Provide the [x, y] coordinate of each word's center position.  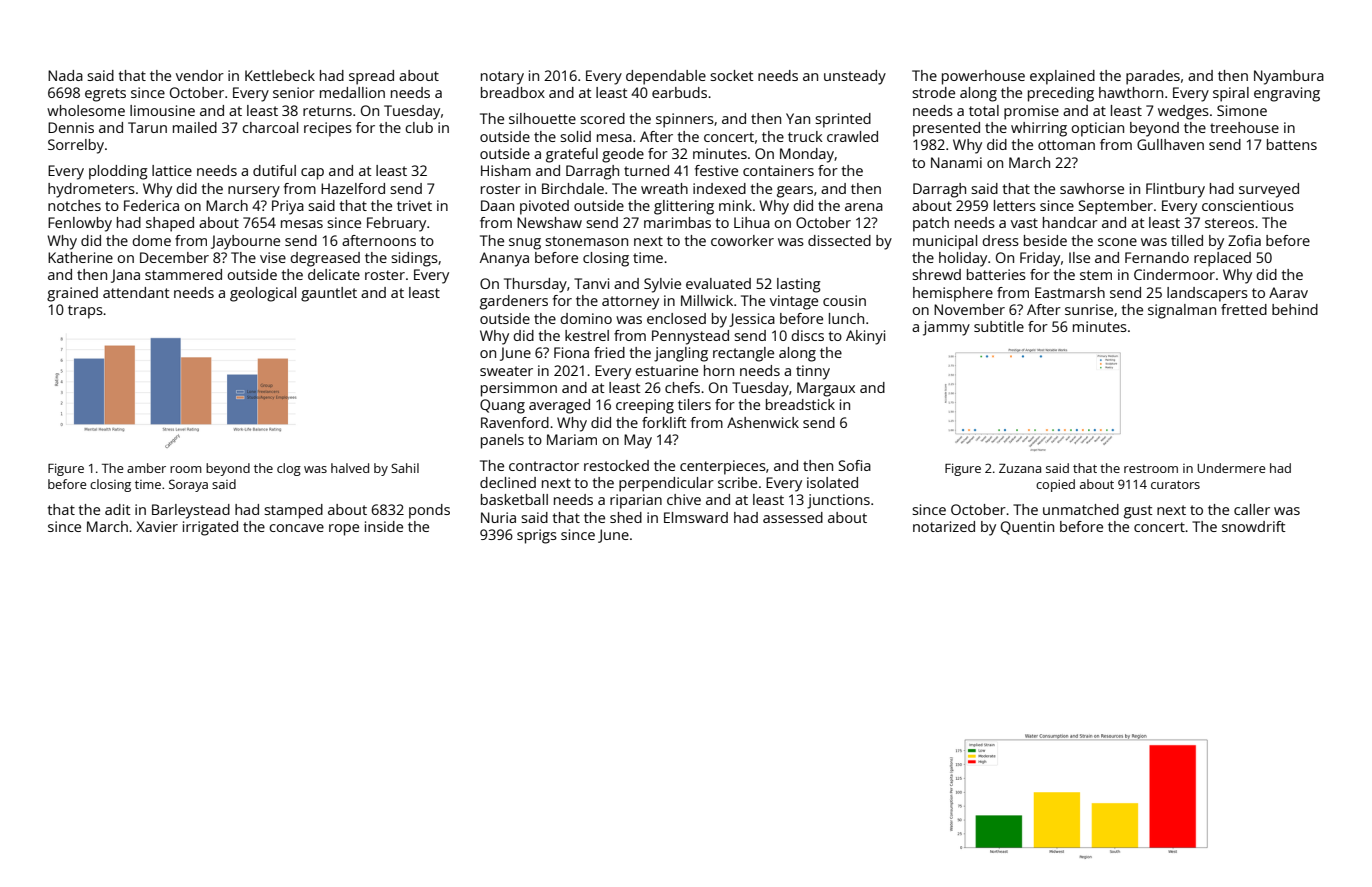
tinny [813, 372]
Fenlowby [80, 224]
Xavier [157, 526]
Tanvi [591, 283]
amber [146, 468]
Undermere [1231, 468]
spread [371, 77]
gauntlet [329, 294]
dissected [839, 240]
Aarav [1288, 292]
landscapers [1207, 294]
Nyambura [1289, 77]
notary [502, 78]
